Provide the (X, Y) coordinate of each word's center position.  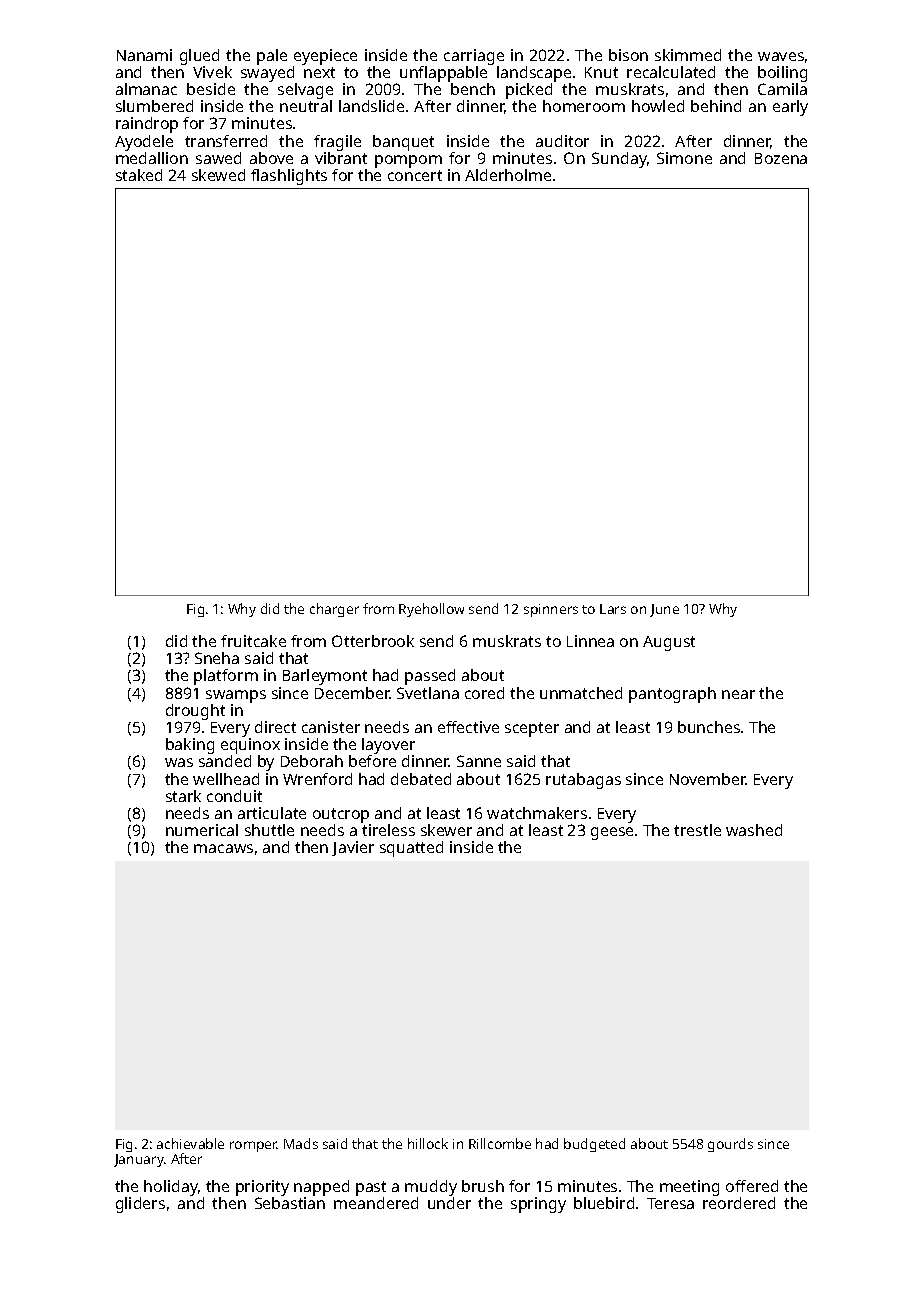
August (669, 643)
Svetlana (428, 693)
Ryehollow (431, 610)
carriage (474, 57)
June (664, 610)
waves (781, 56)
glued (199, 57)
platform (226, 677)
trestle (697, 830)
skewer (446, 830)
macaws (223, 848)
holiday (171, 1188)
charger (334, 610)
